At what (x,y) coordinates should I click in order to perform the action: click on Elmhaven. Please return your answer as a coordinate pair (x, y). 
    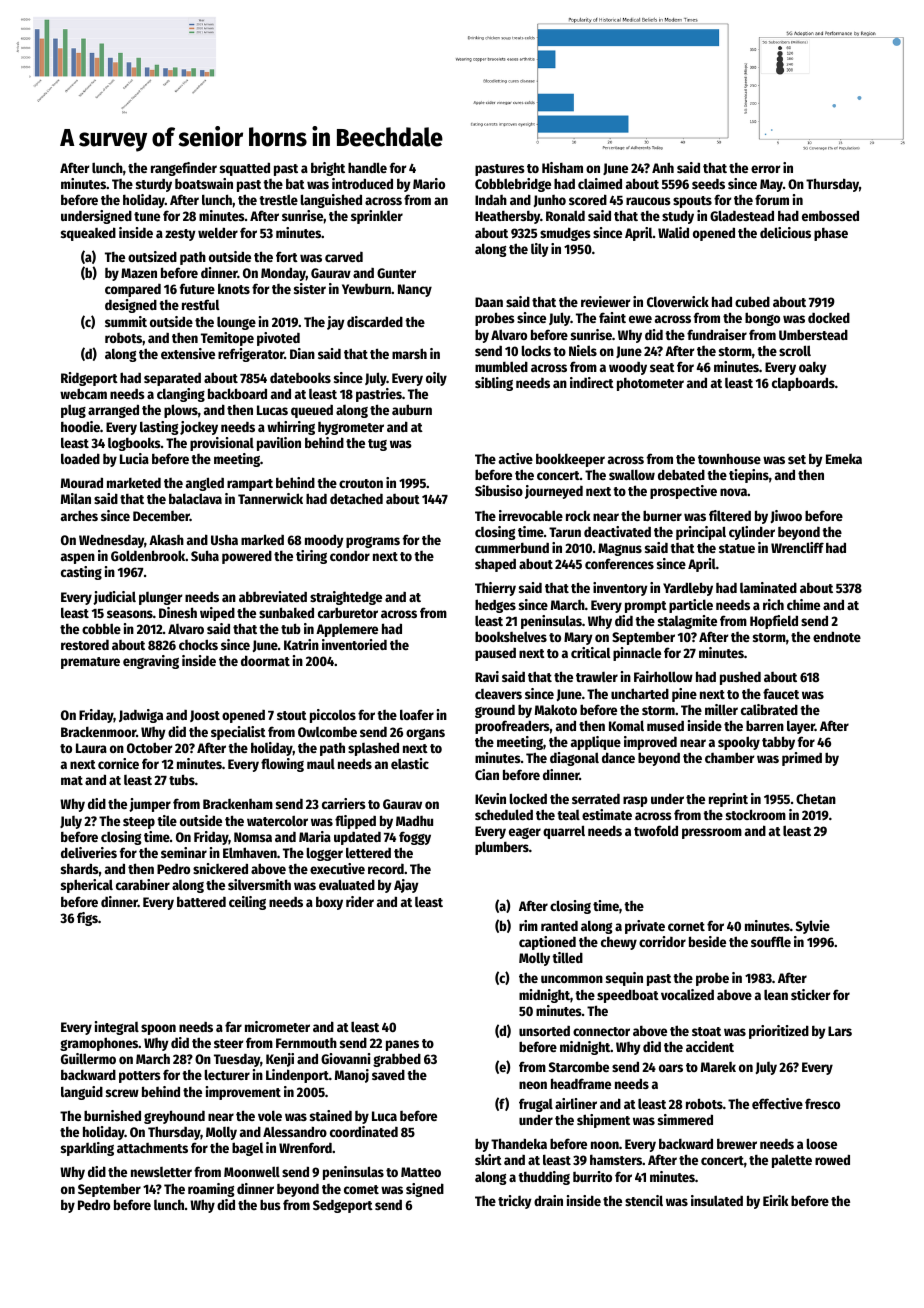
    Looking at the image, I should click on (250, 852).
